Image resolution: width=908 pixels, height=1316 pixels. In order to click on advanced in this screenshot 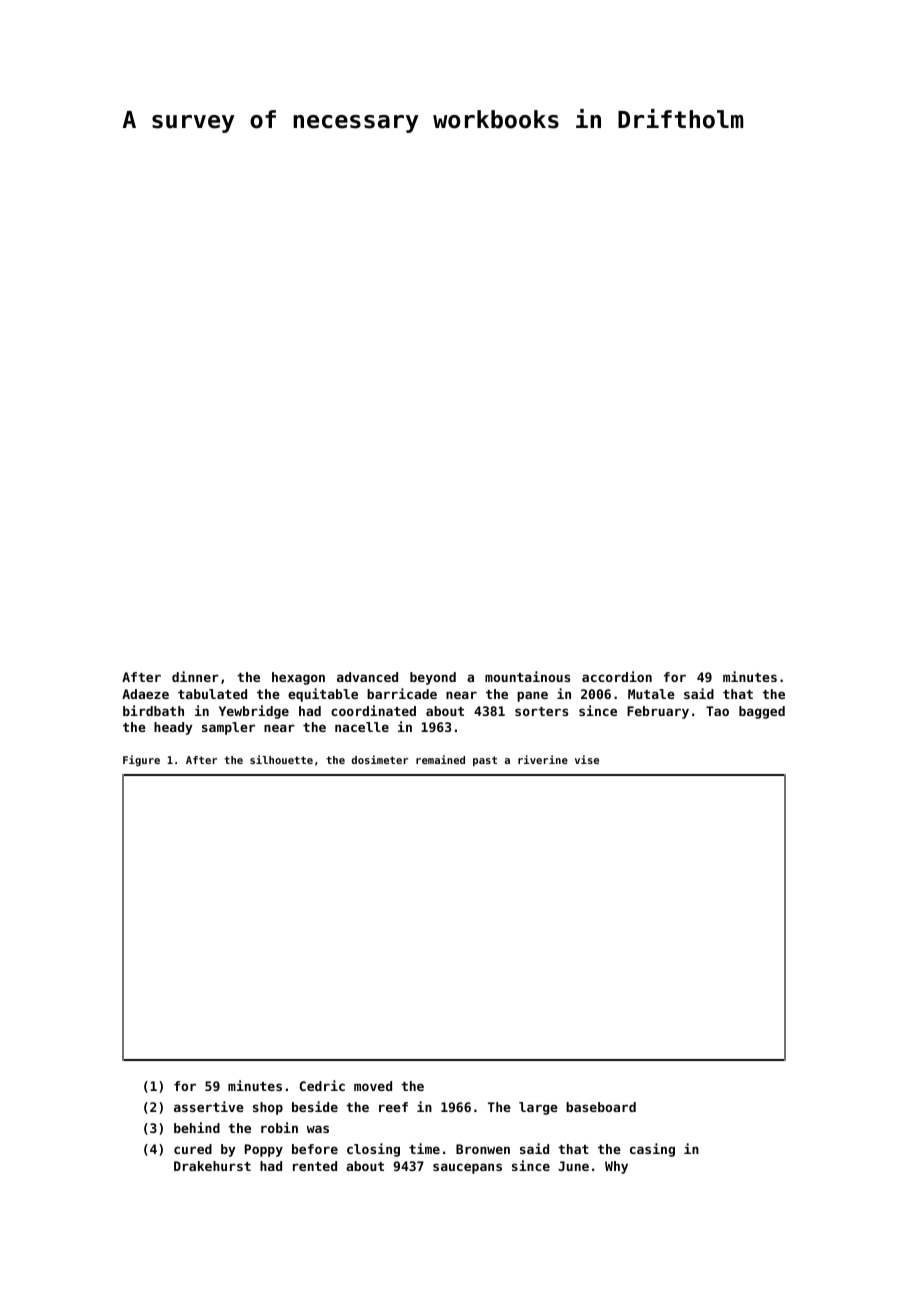, I will do `click(367, 677)`.
